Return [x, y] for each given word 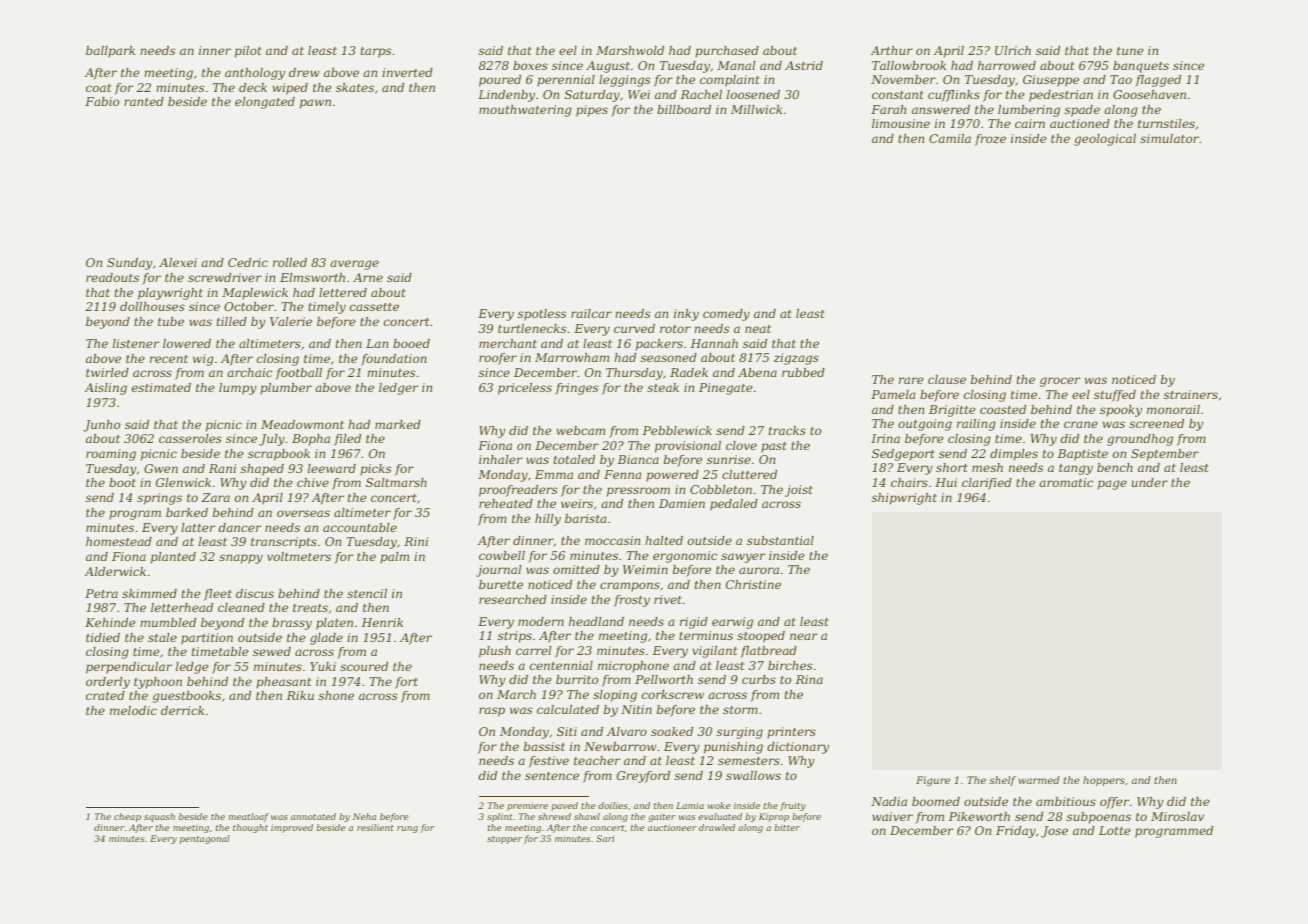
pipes [592, 111]
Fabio [102, 101]
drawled [717, 827]
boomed [936, 801]
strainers [1191, 394]
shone [336, 695]
